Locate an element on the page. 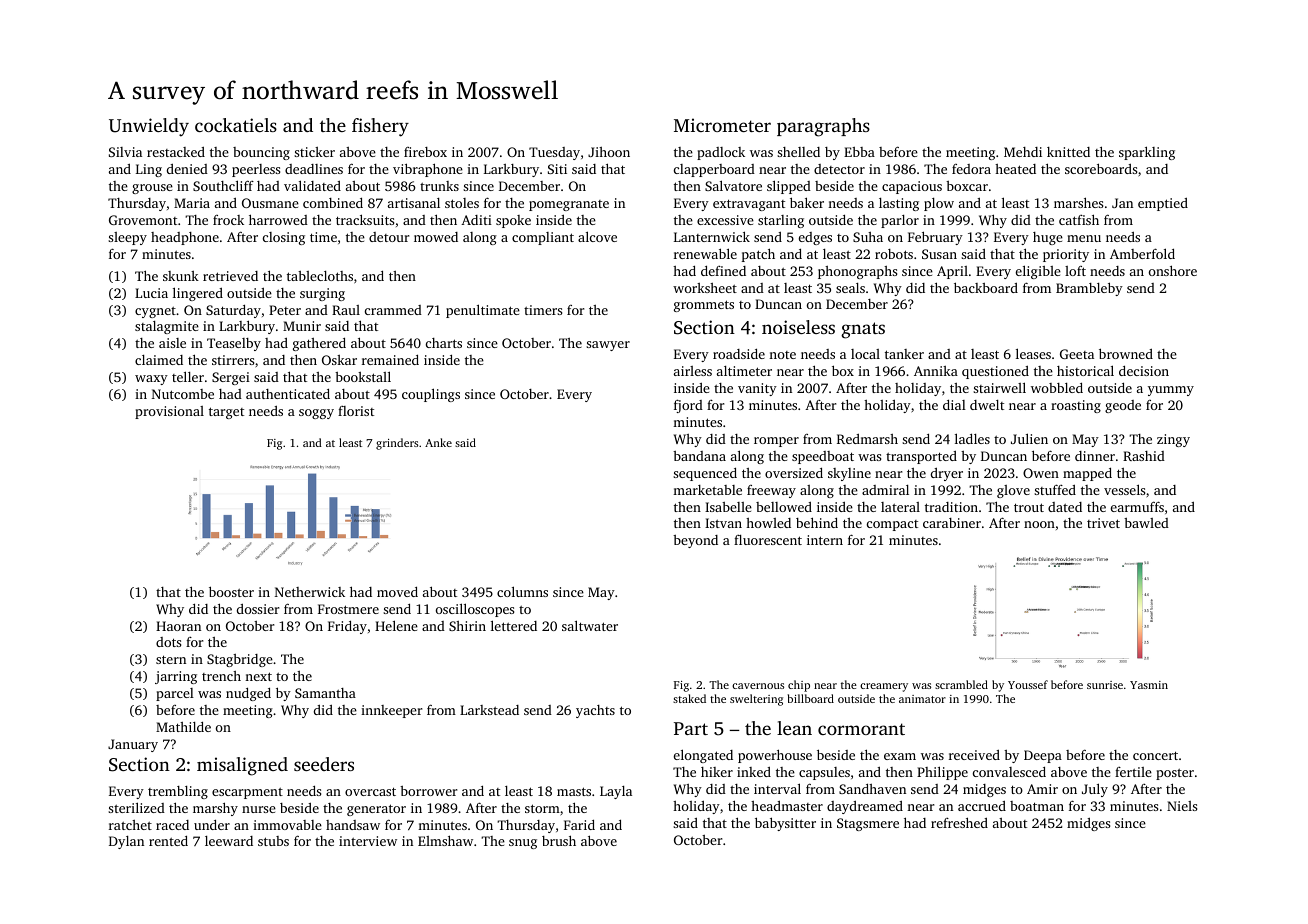 This document has height=924, width=1308. tablecloths is located at coordinates (320, 276).
